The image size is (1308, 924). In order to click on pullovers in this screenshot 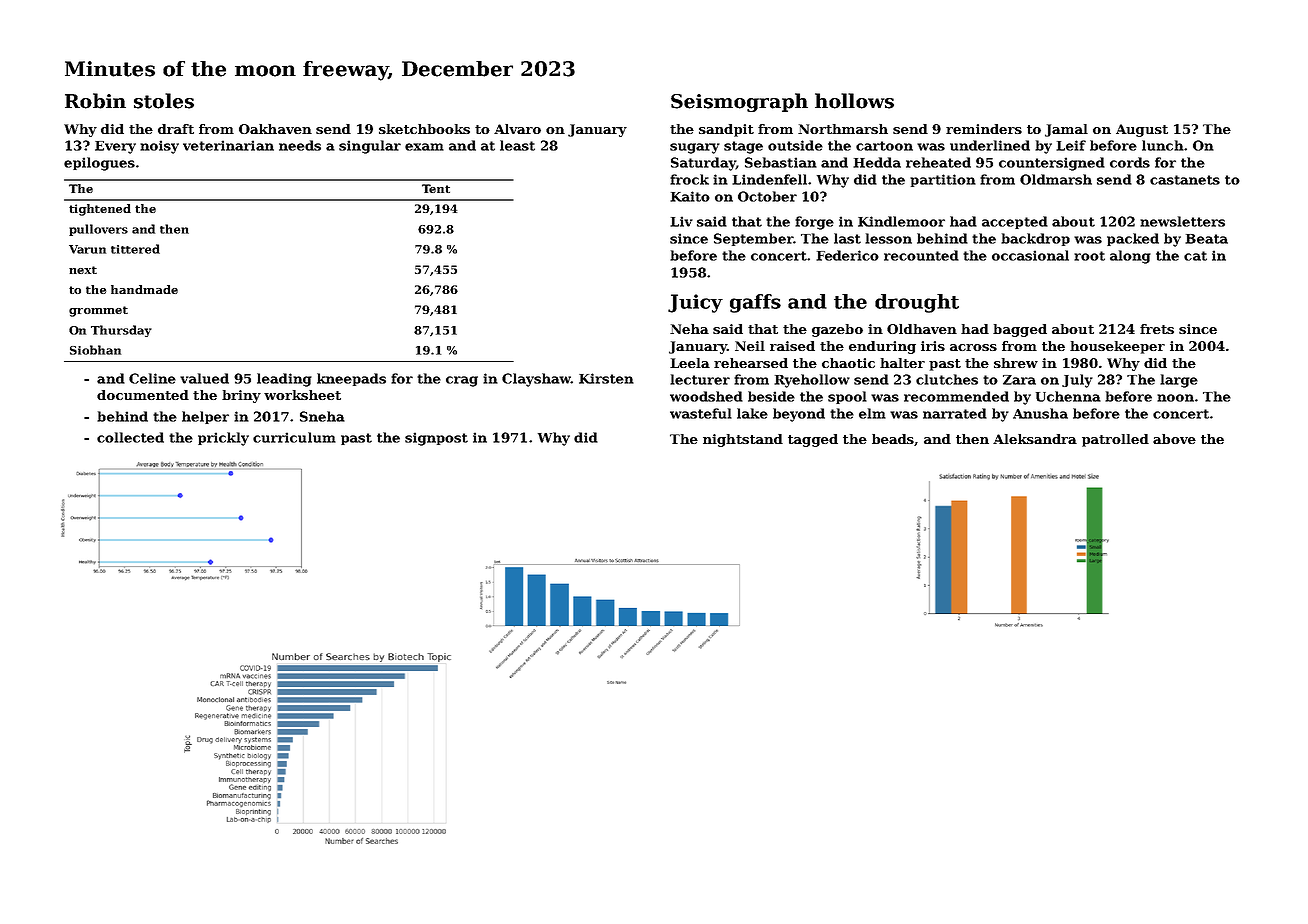, I will do `click(98, 230)`.
